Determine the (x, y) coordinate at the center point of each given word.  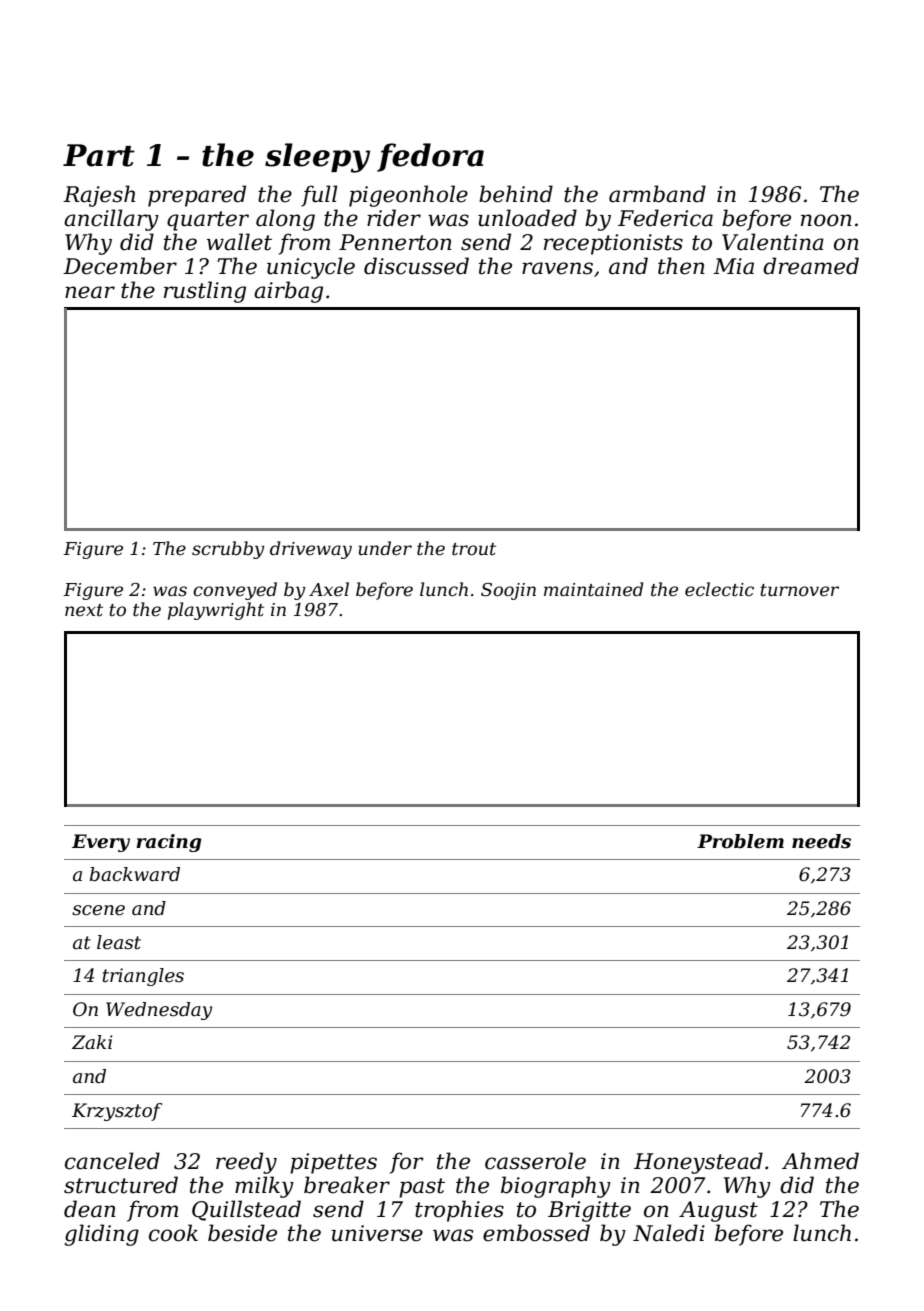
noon (826, 220)
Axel (329, 589)
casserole (535, 1161)
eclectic (719, 589)
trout (474, 549)
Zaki (92, 1042)
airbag (288, 292)
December (120, 266)
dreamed (811, 266)
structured (121, 1185)
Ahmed (820, 1161)
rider (394, 218)
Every (101, 843)
